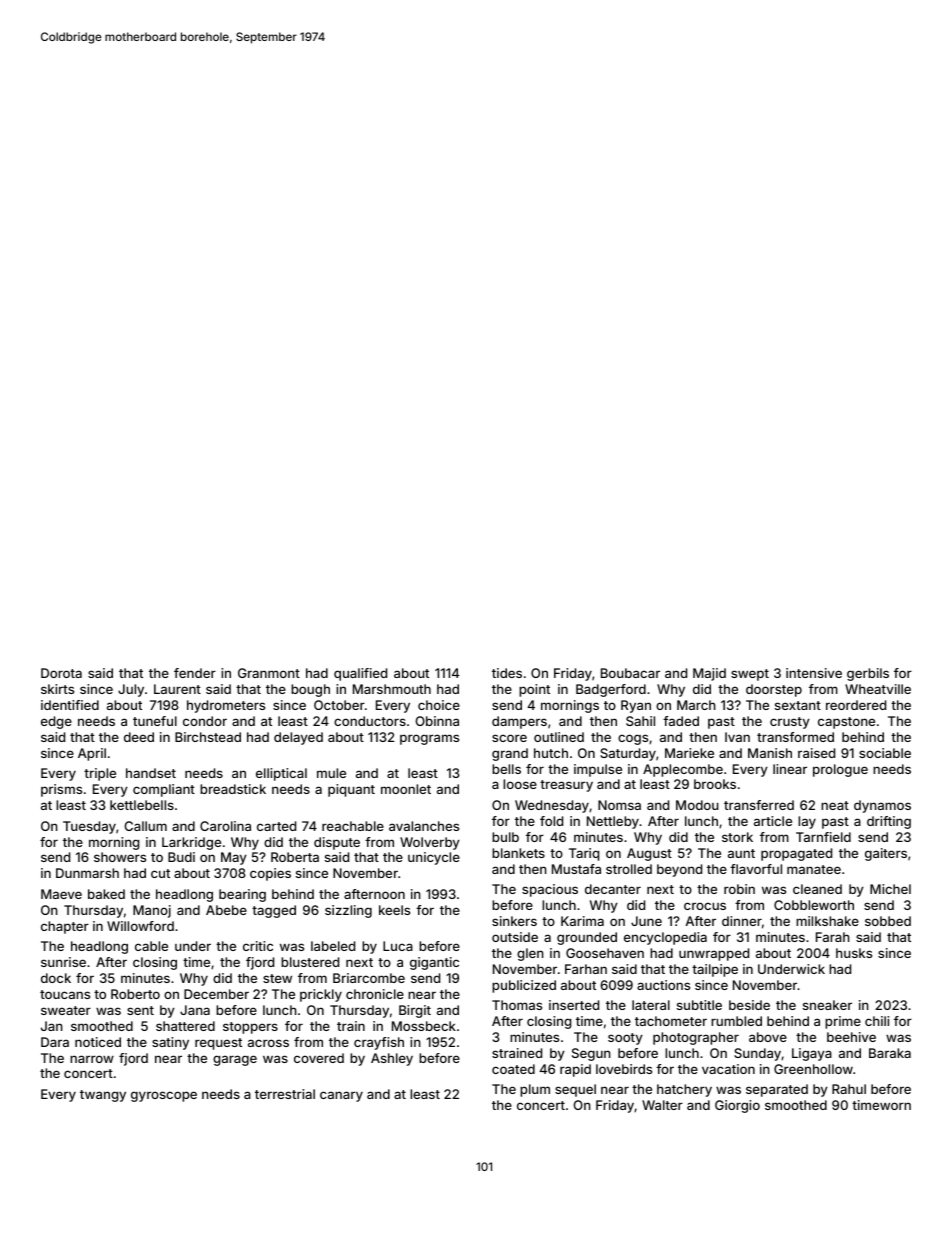 This screenshot has width=952, height=1233. What do you see at coordinates (100, 774) in the screenshot?
I see `triple` at bounding box center [100, 774].
